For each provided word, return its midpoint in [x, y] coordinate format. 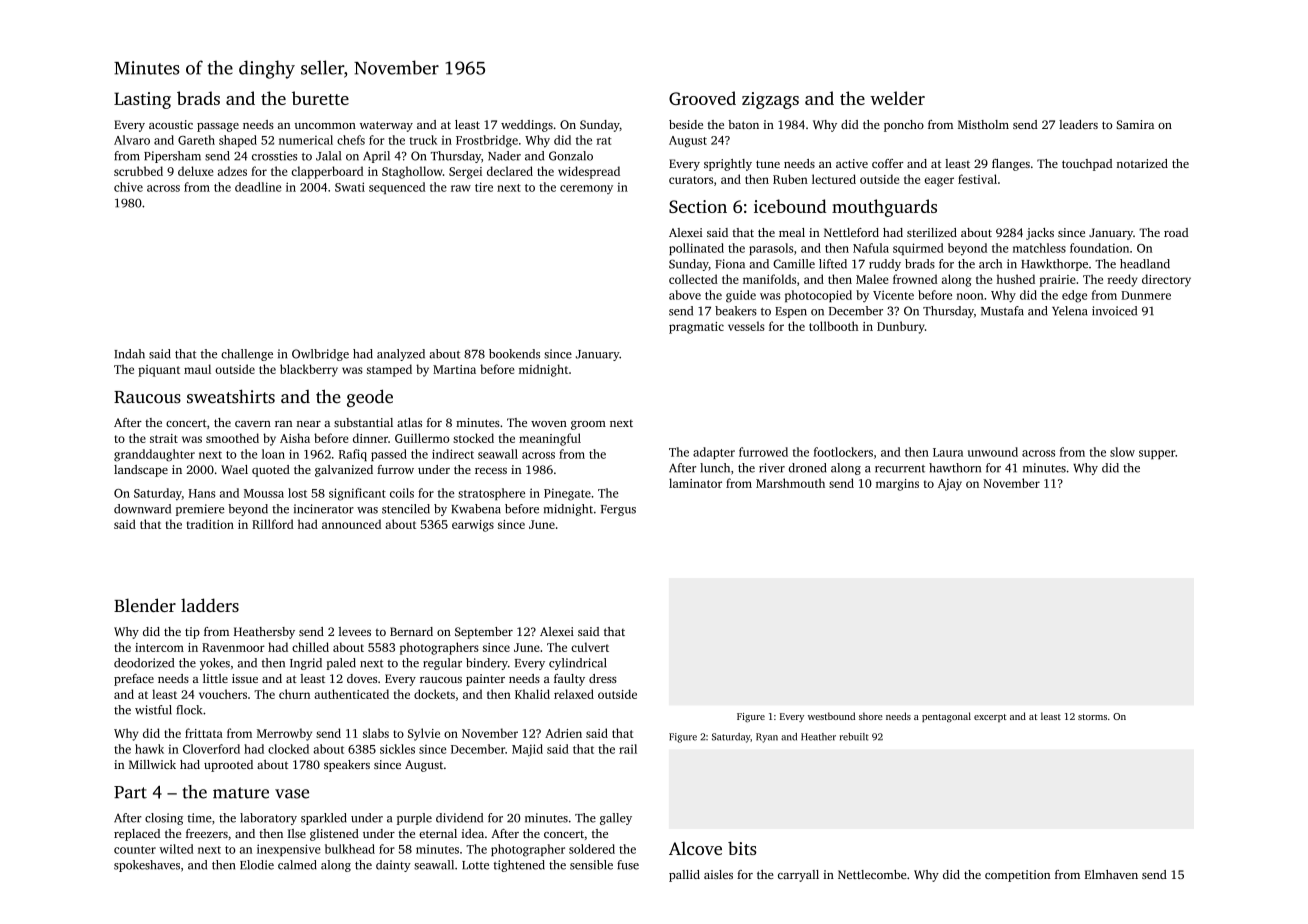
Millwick [152, 764]
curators [691, 180]
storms [1092, 717]
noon [970, 296]
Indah [129, 354]
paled [341, 664]
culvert [590, 647]
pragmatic [696, 328]
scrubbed [138, 171]
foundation [1099, 248]
